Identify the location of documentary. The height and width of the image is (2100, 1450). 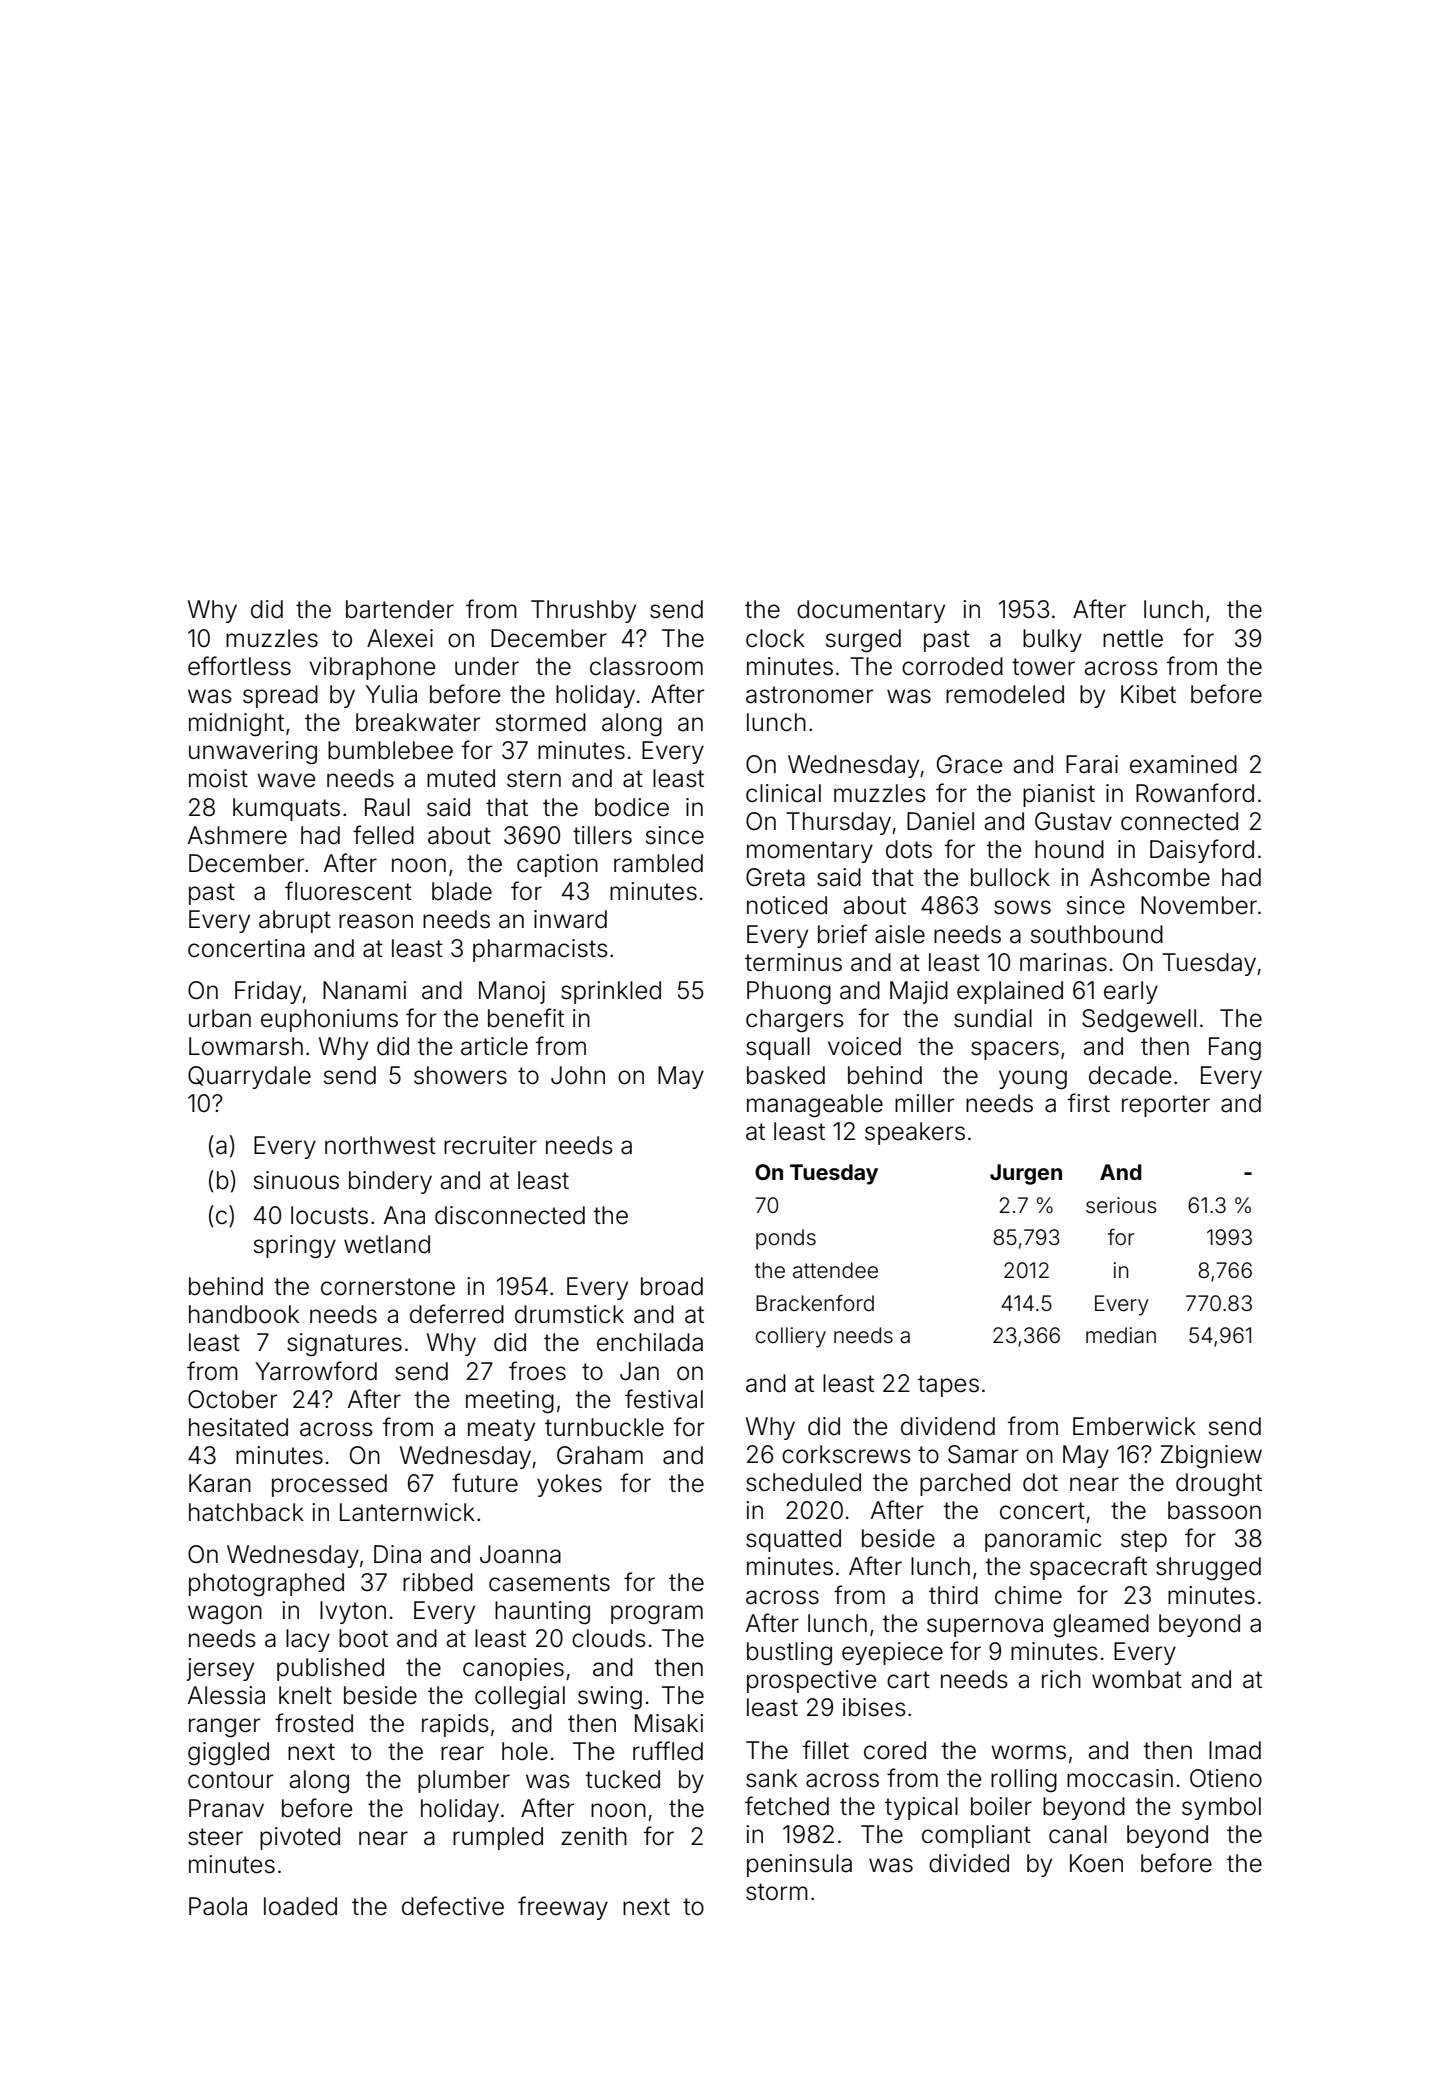
(871, 611).
